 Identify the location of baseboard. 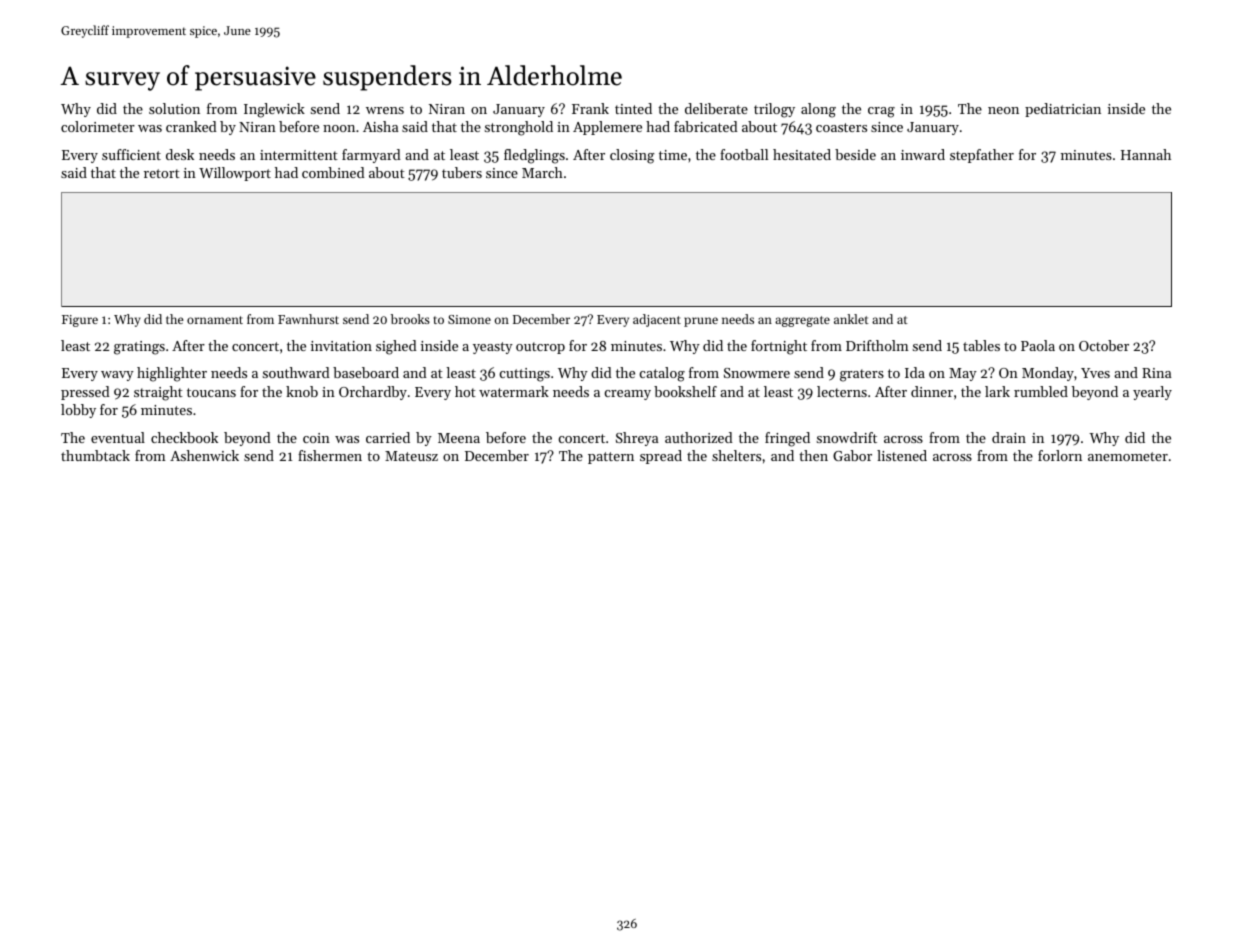
(366, 372).
